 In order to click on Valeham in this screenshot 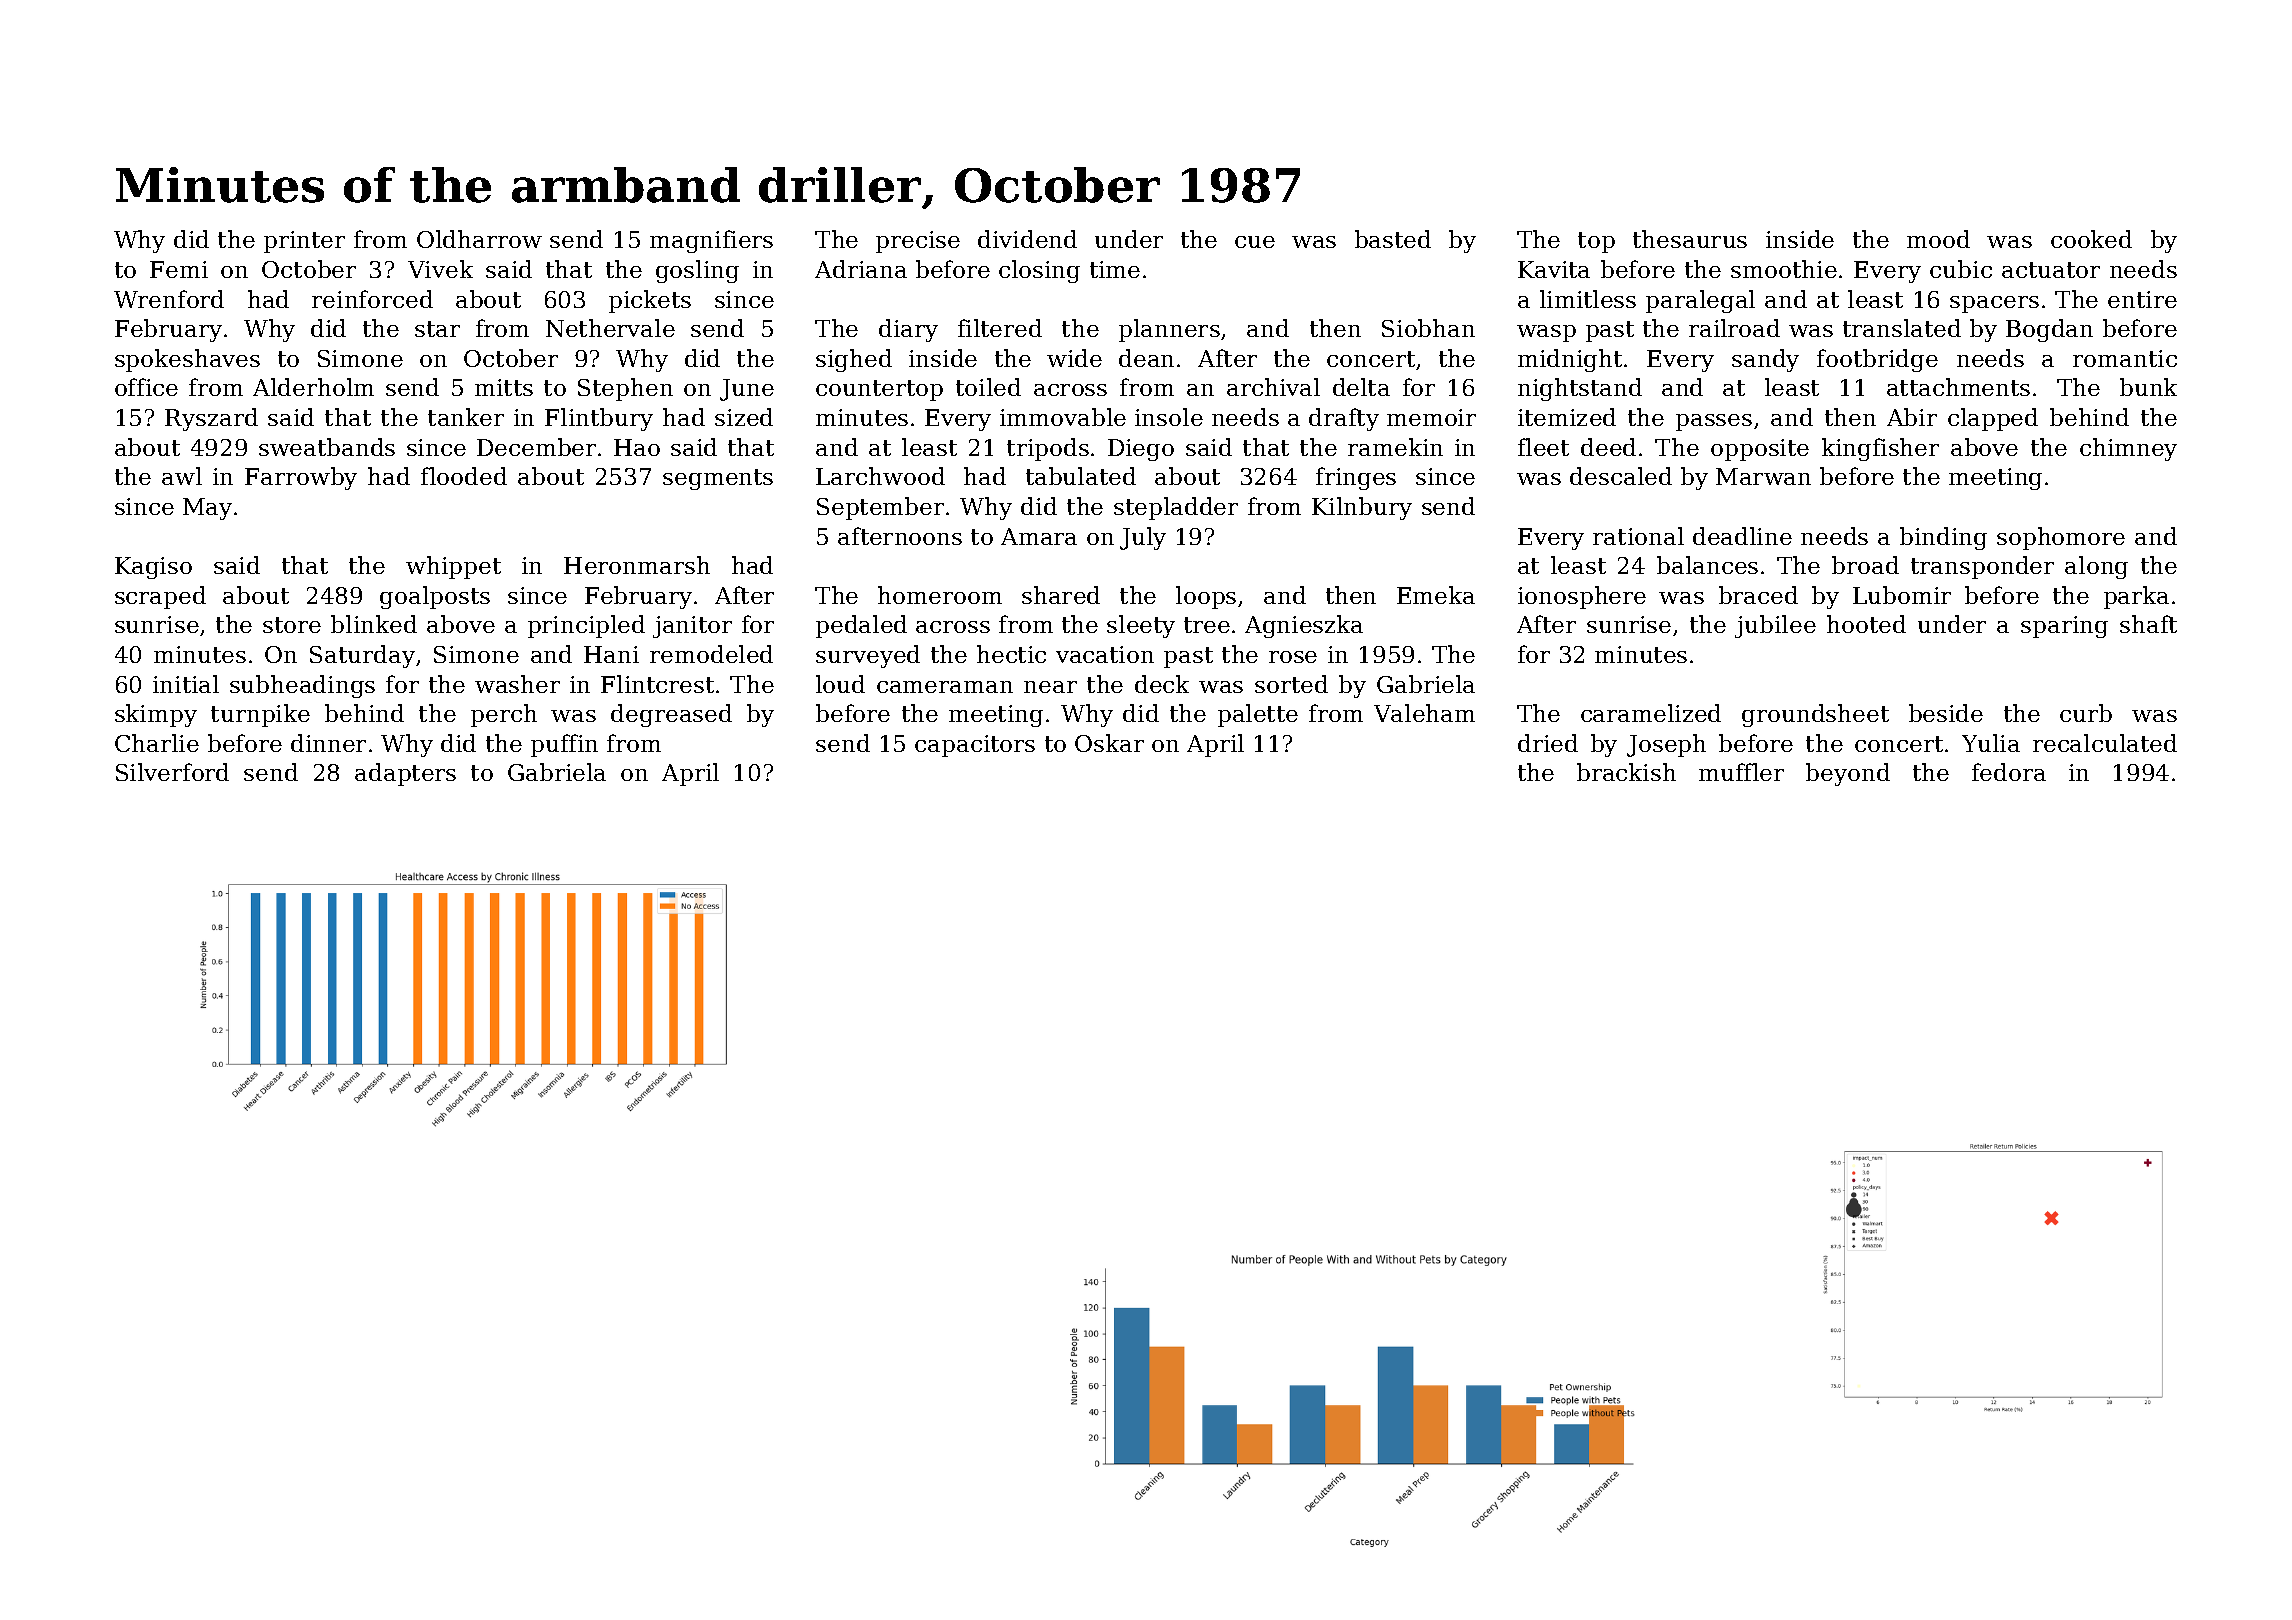, I will do `click(1424, 713)`.
